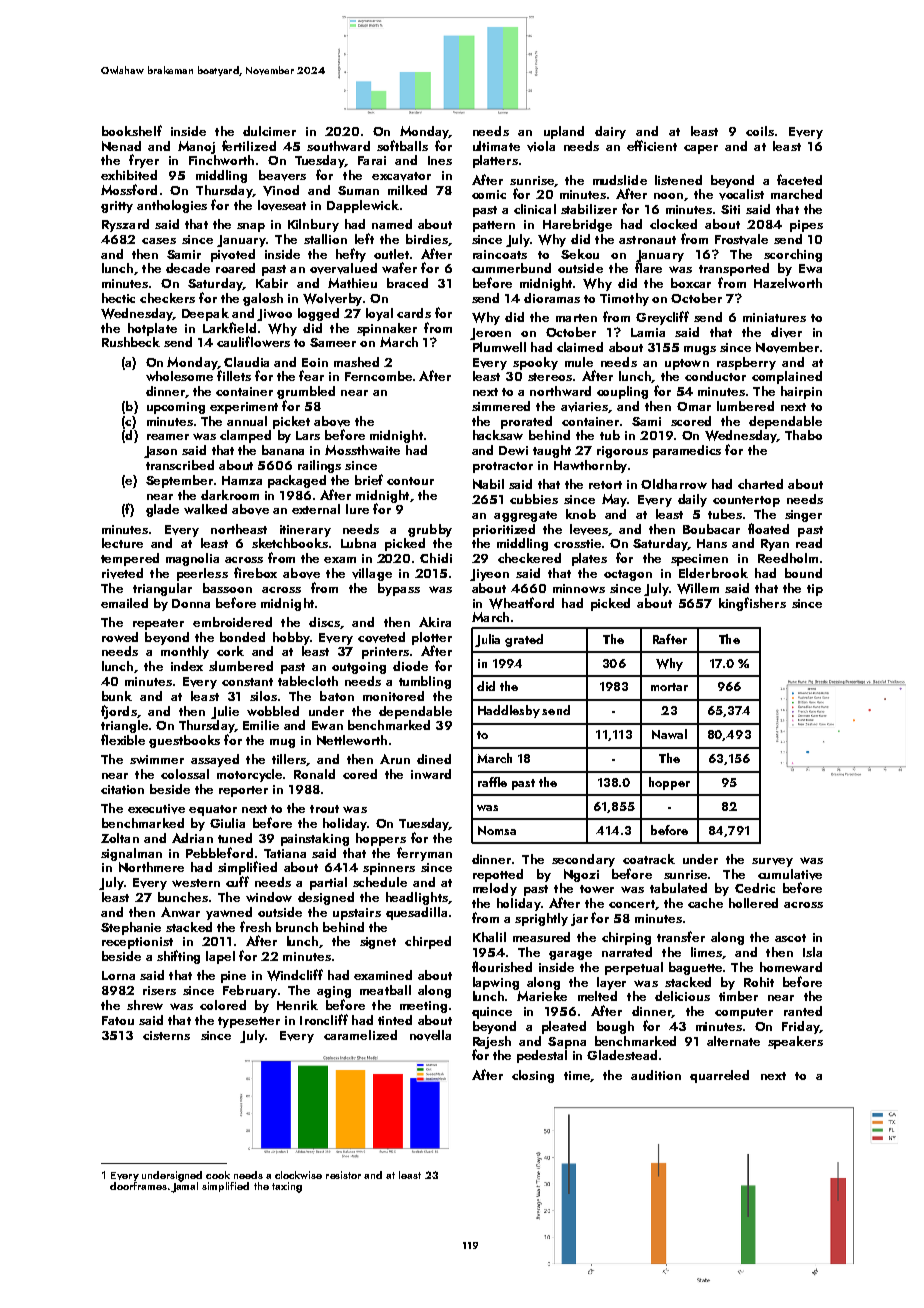  Describe the element at coordinates (166, 1035) in the page. I see `cisterns` at that location.
